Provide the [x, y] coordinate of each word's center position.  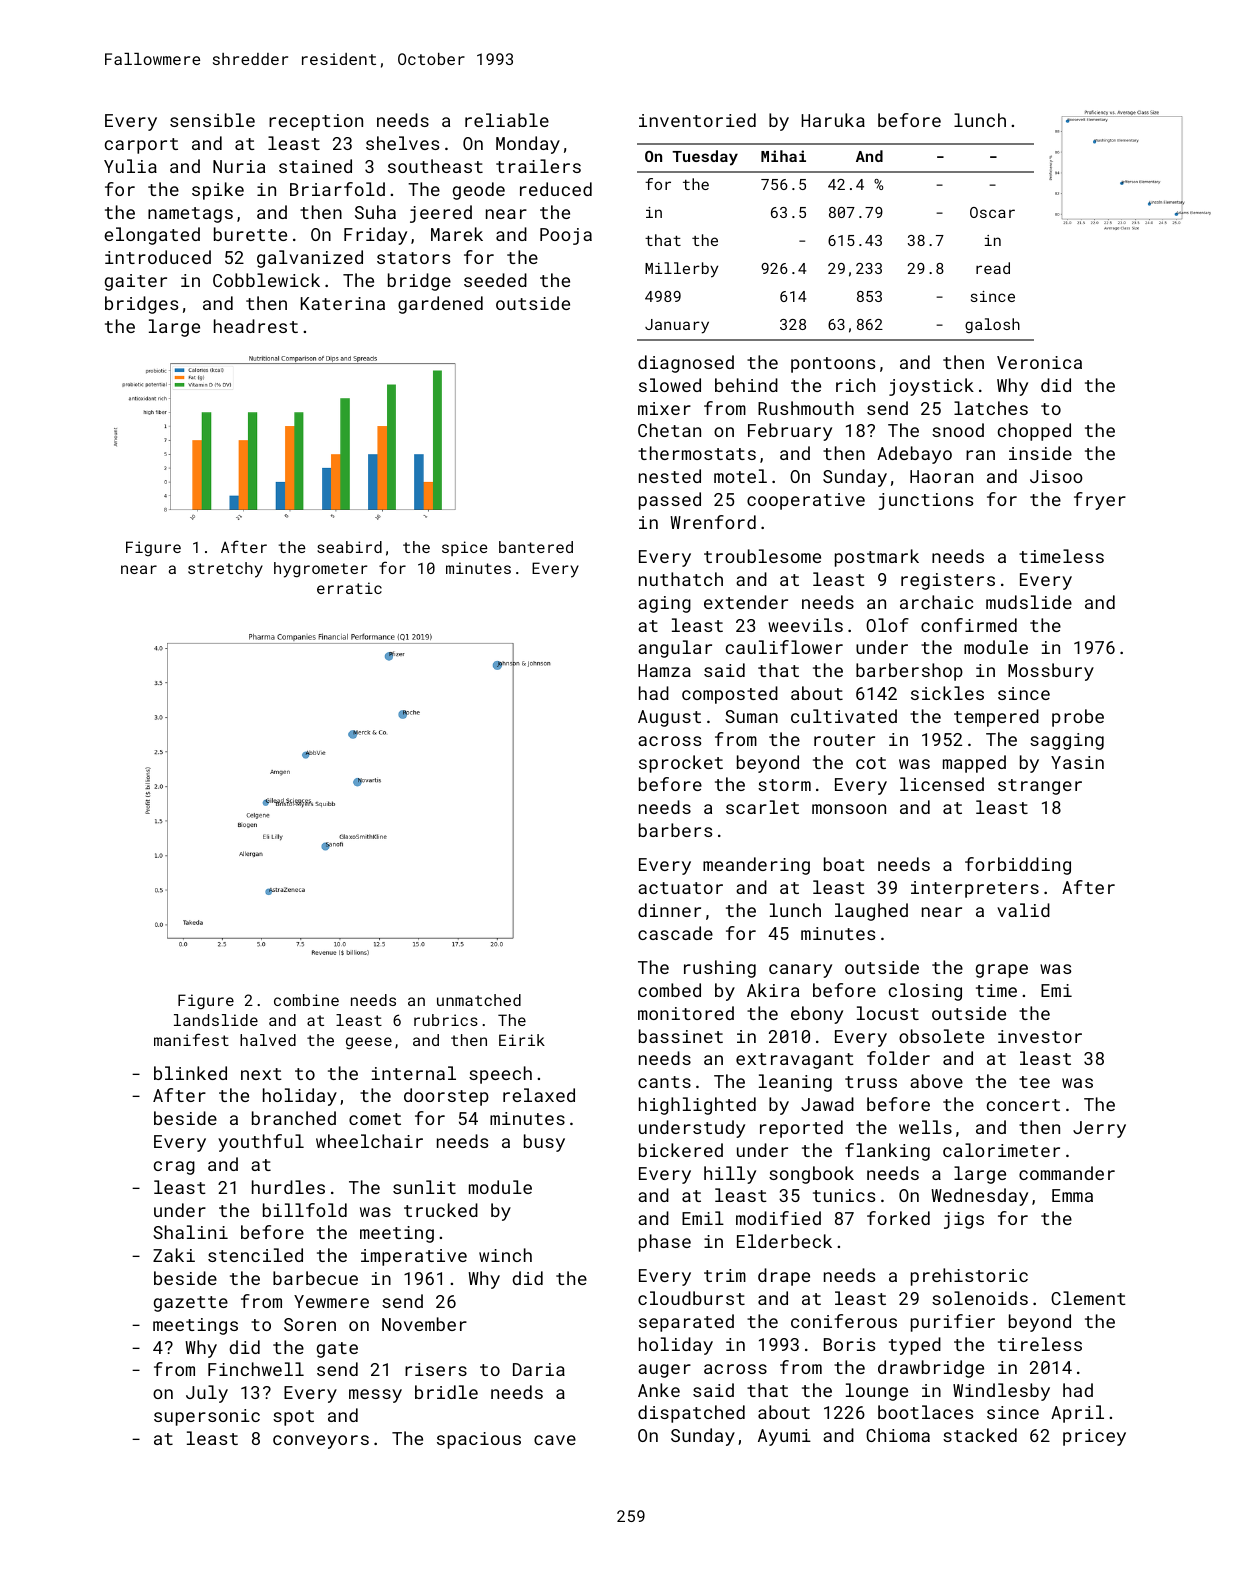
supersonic [207, 1417]
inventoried [697, 120]
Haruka [833, 120]
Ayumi [784, 1437]
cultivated [844, 716]
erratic [349, 588]
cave [555, 1440]
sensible [212, 120]
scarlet [762, 807]
